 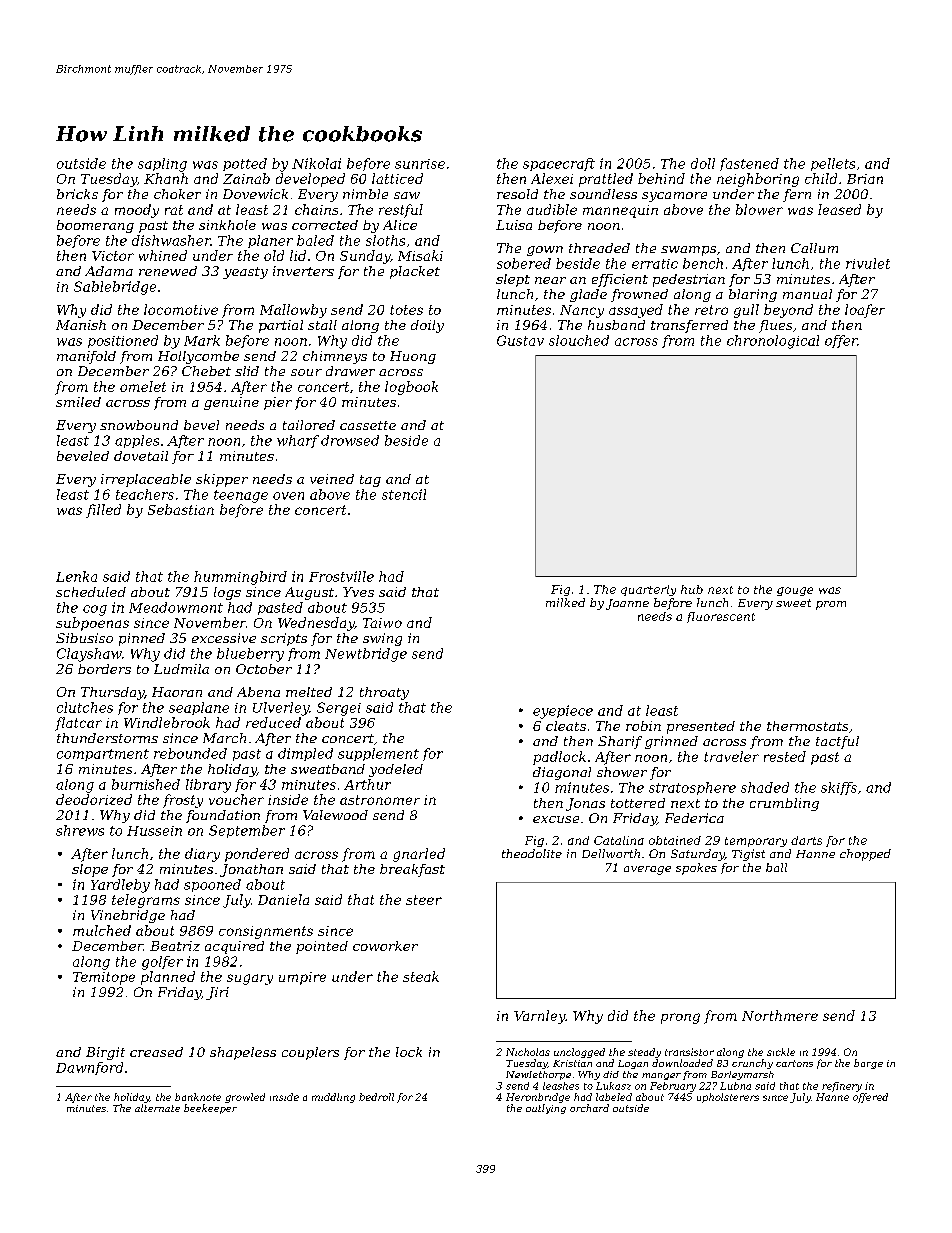 What do you see at coordinates (157, 1108) in the screenshot?
I see `alternate` at bounding box center [157, 1108].
